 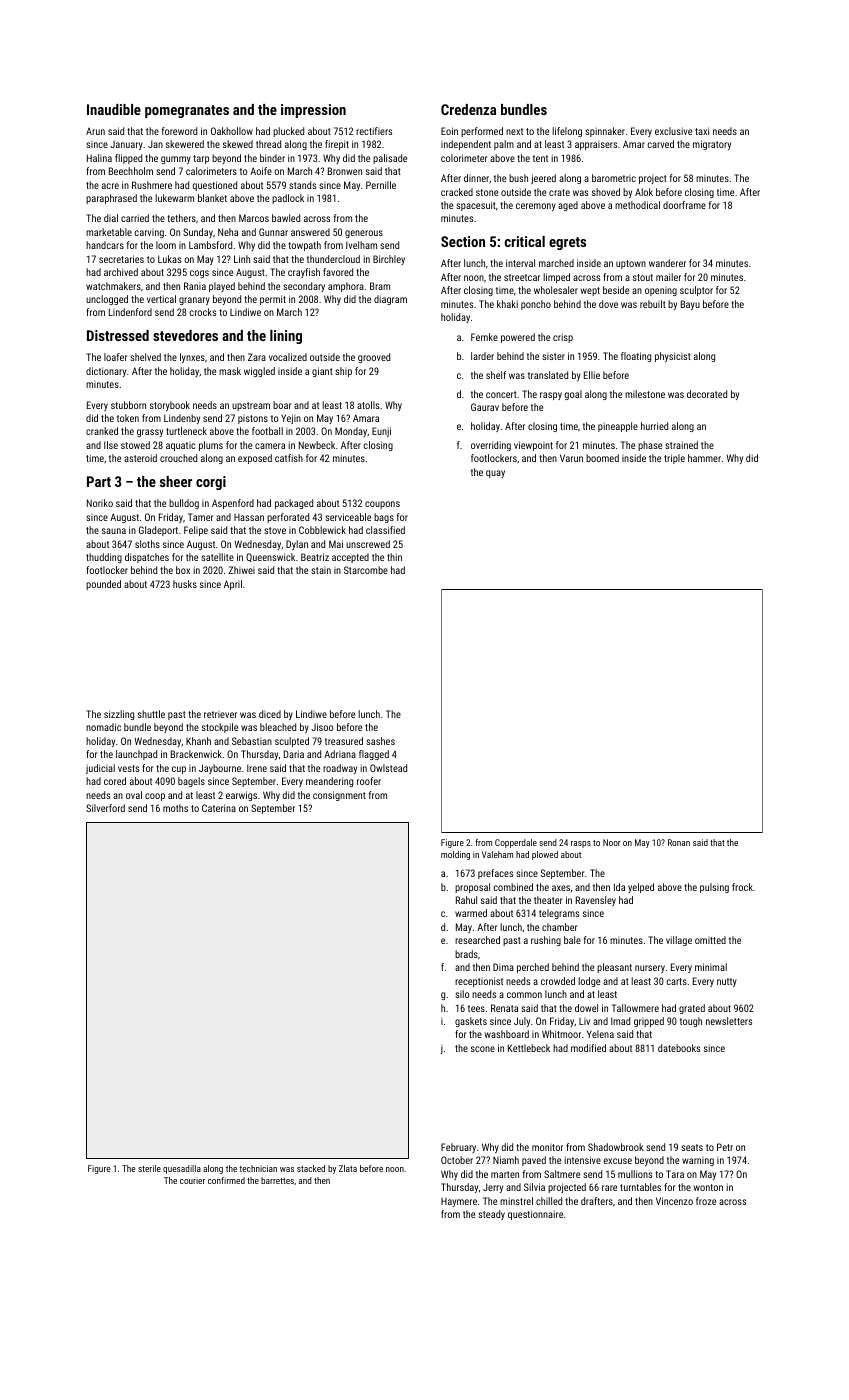 I want to click on barrettes, so click(x=277, y=1180).
